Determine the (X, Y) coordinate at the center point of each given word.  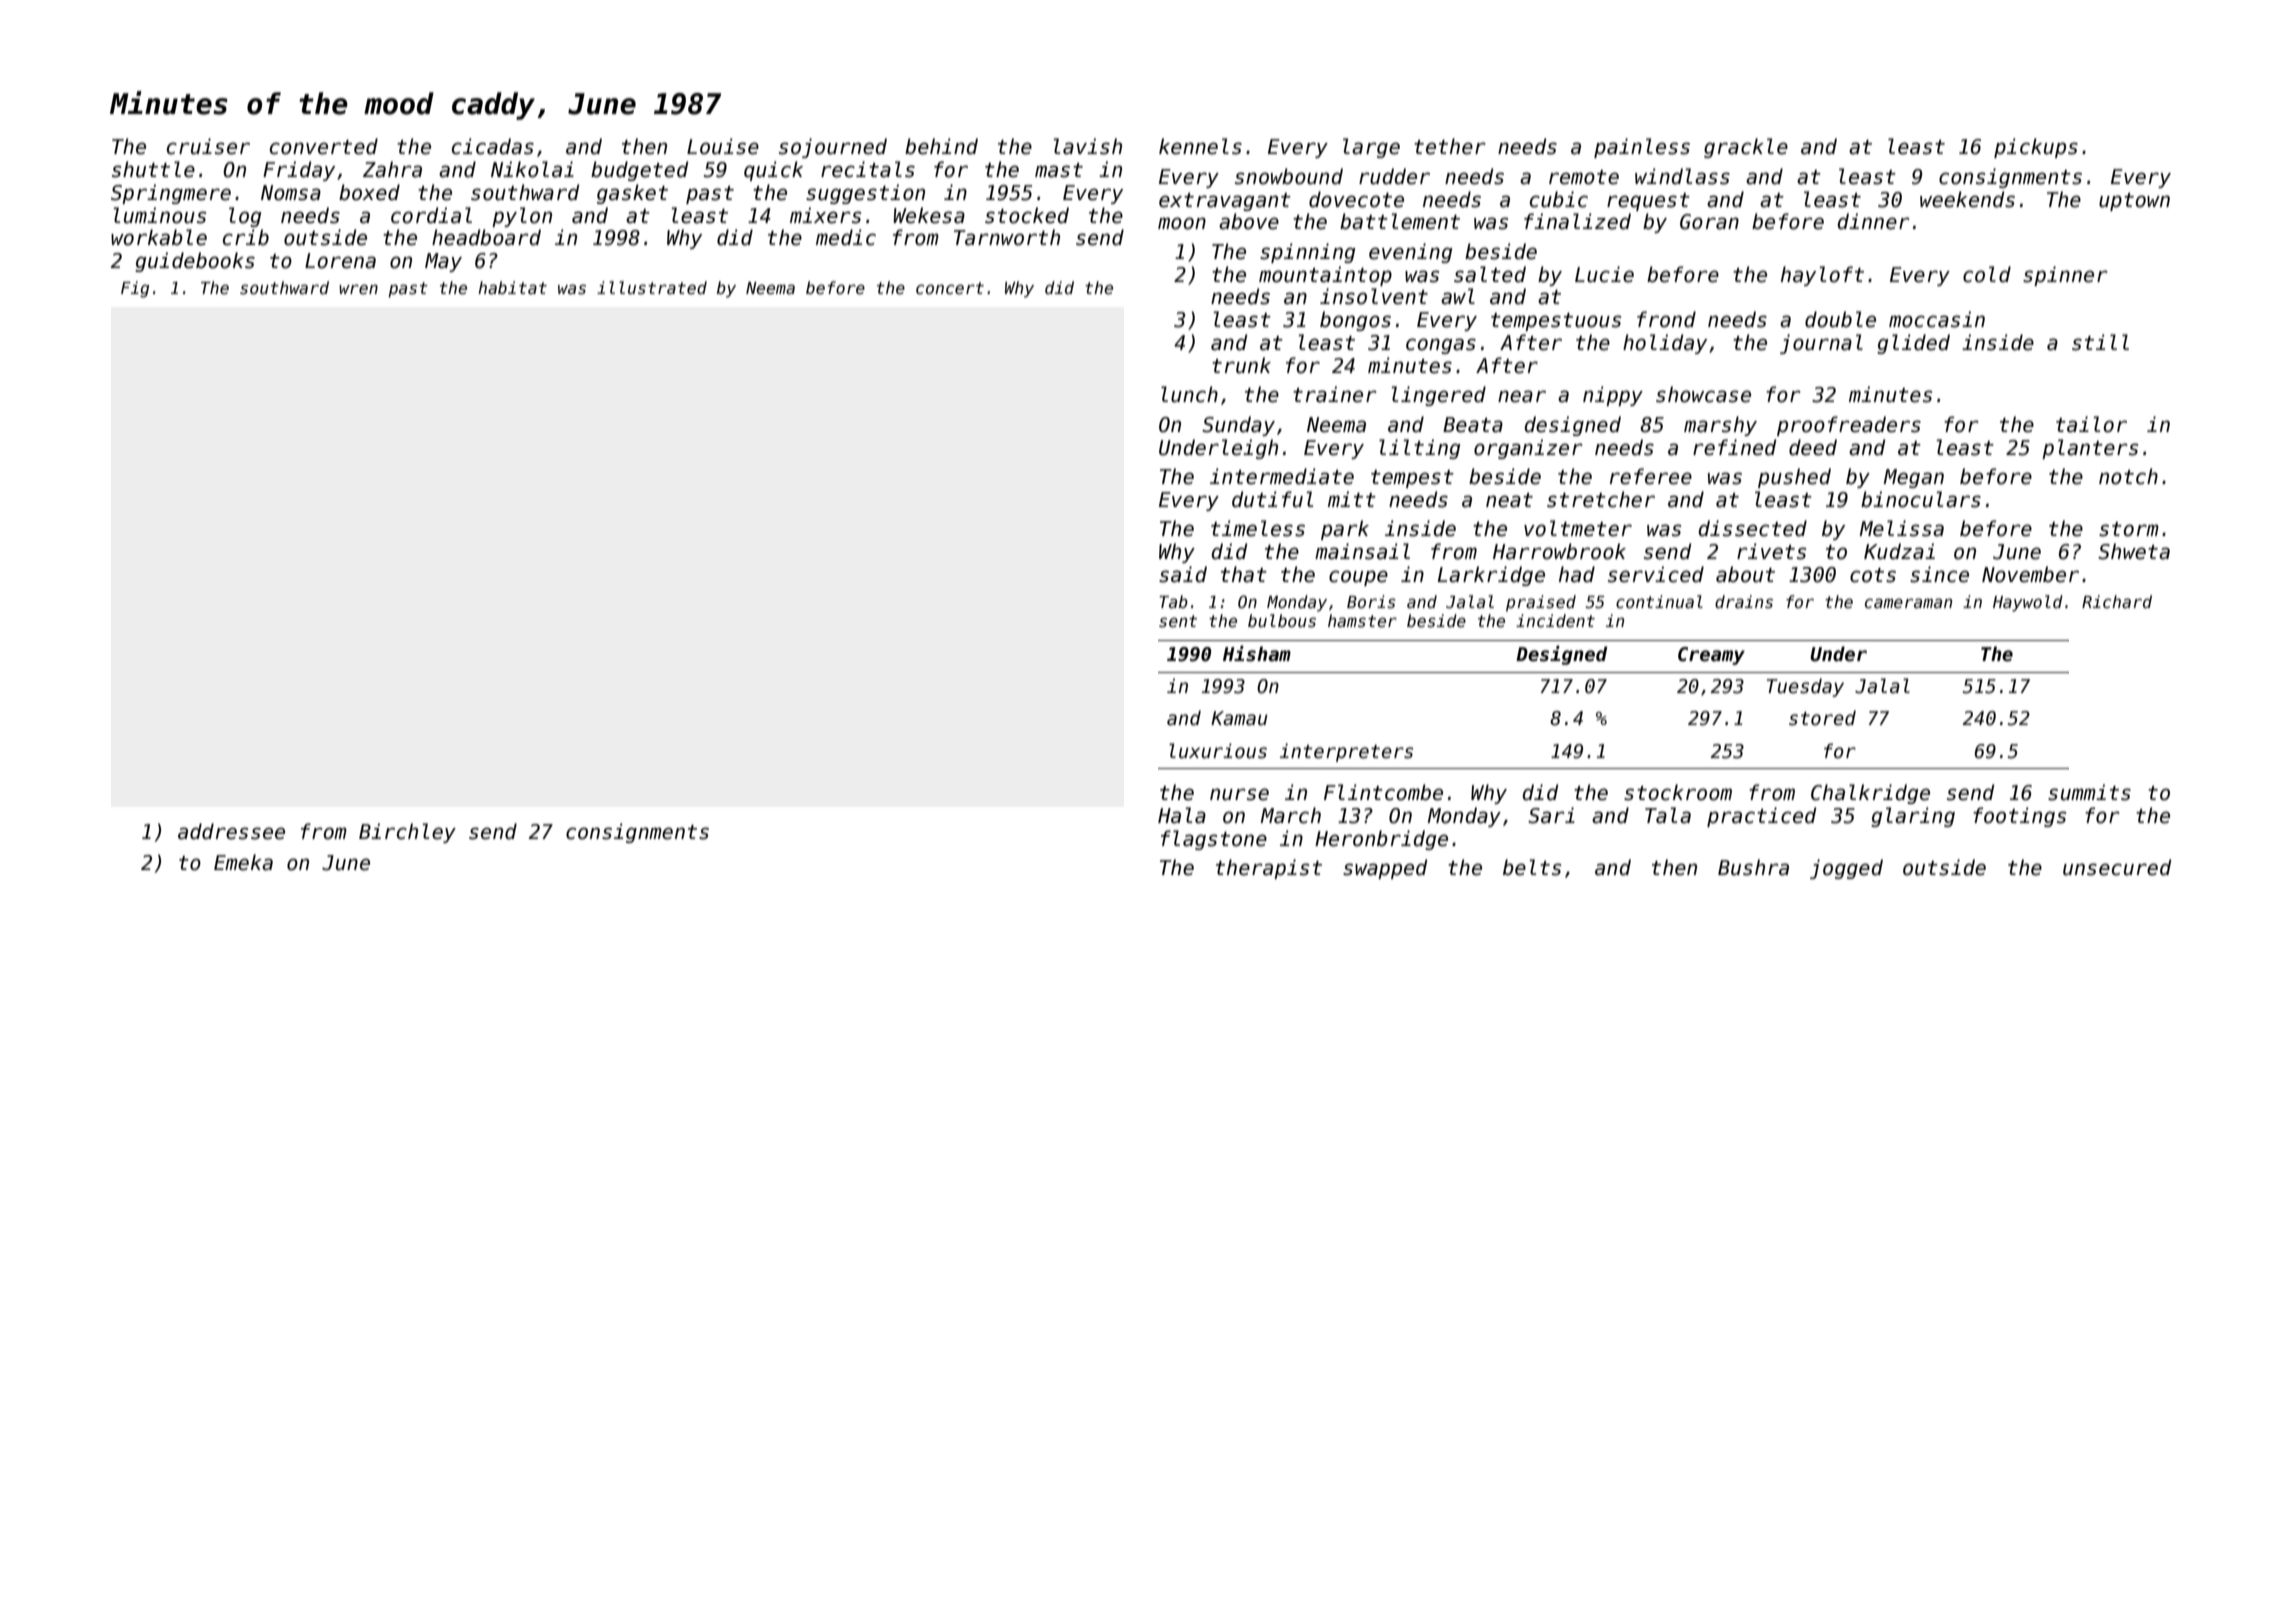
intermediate (1282, 476)
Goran (1709, 222)
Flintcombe (1383, 792)
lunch (1189, 394)
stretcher (1601, 499)
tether (1450, 146)
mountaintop (1325, 276)
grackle (1746, 148)
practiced (1761, 817)
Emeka (243, 862)
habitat (512, 287)
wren (358, 289)
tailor (2091, 424)
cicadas (493, 146)
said (1183, 574)
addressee (231, 831)
